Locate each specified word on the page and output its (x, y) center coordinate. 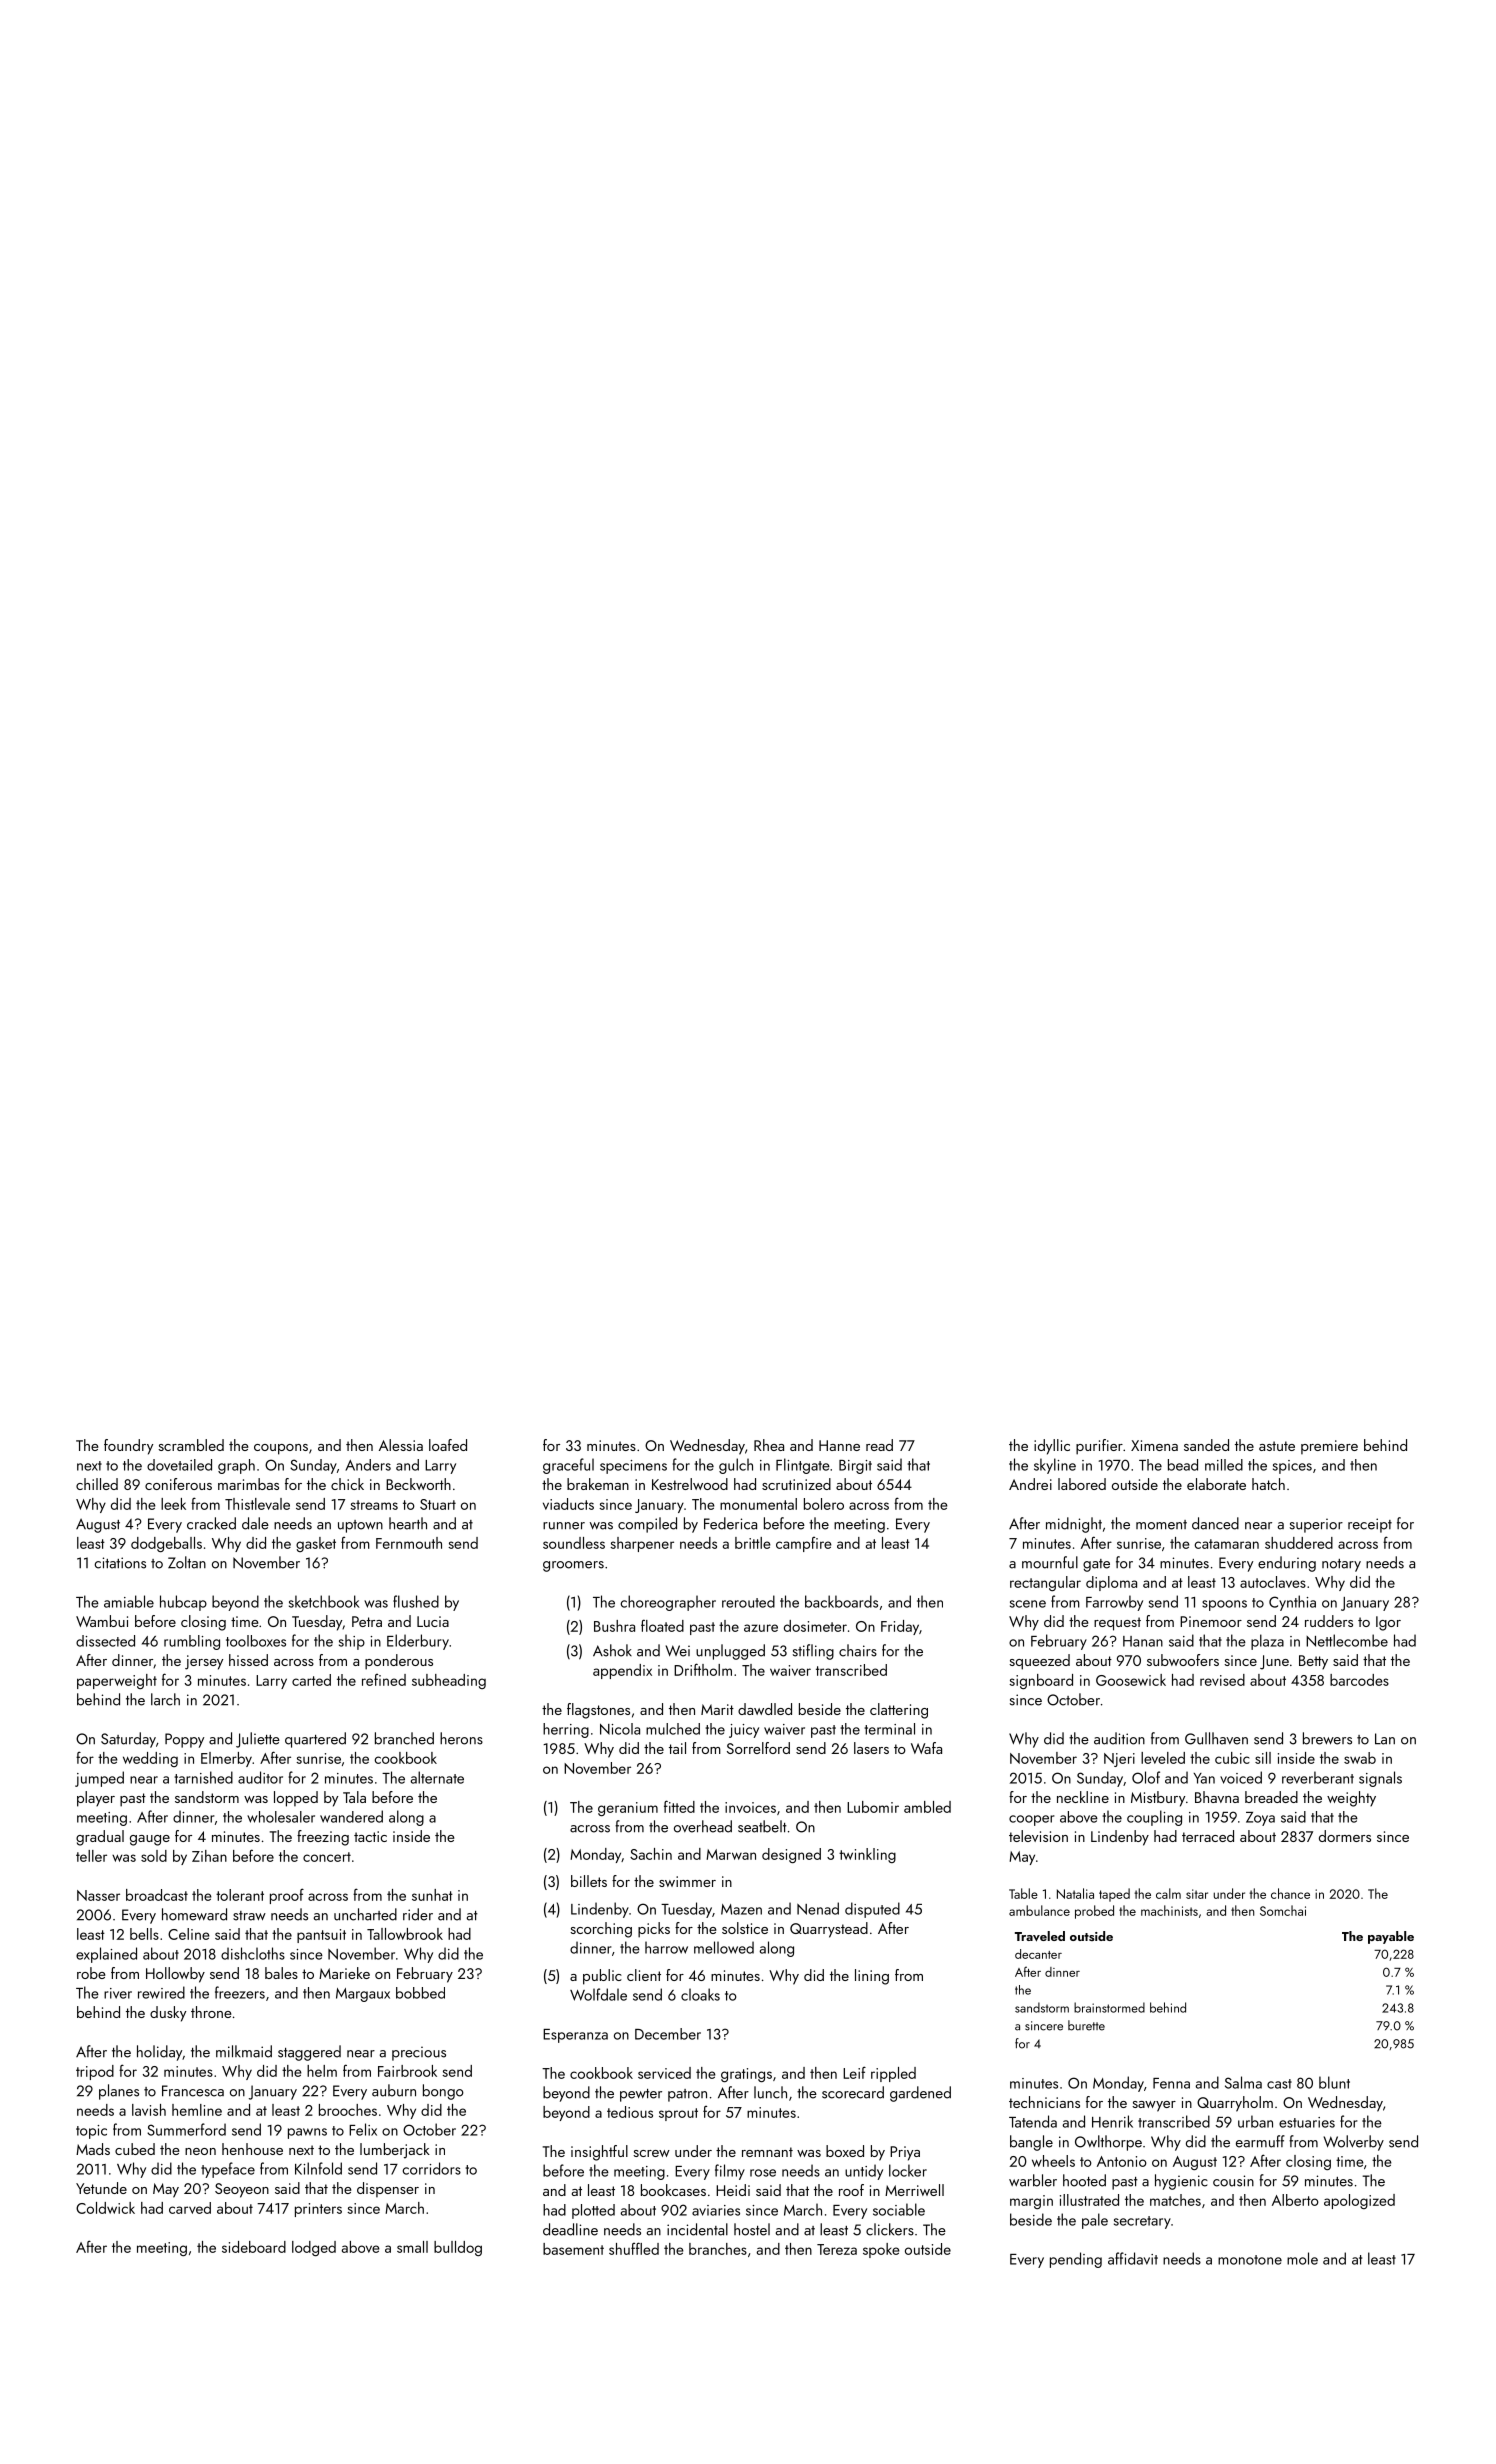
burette (1086, 2025)
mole (1302, 2258)
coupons (281, 1449)
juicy (744, 1731)
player (96, 1799)
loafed (448, 1445)
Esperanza (575, 2036)
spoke (881, 2250)
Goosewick (1131, 1680)
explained (106, 1955)
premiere (1329, 1447)
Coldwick (105, 2208)
